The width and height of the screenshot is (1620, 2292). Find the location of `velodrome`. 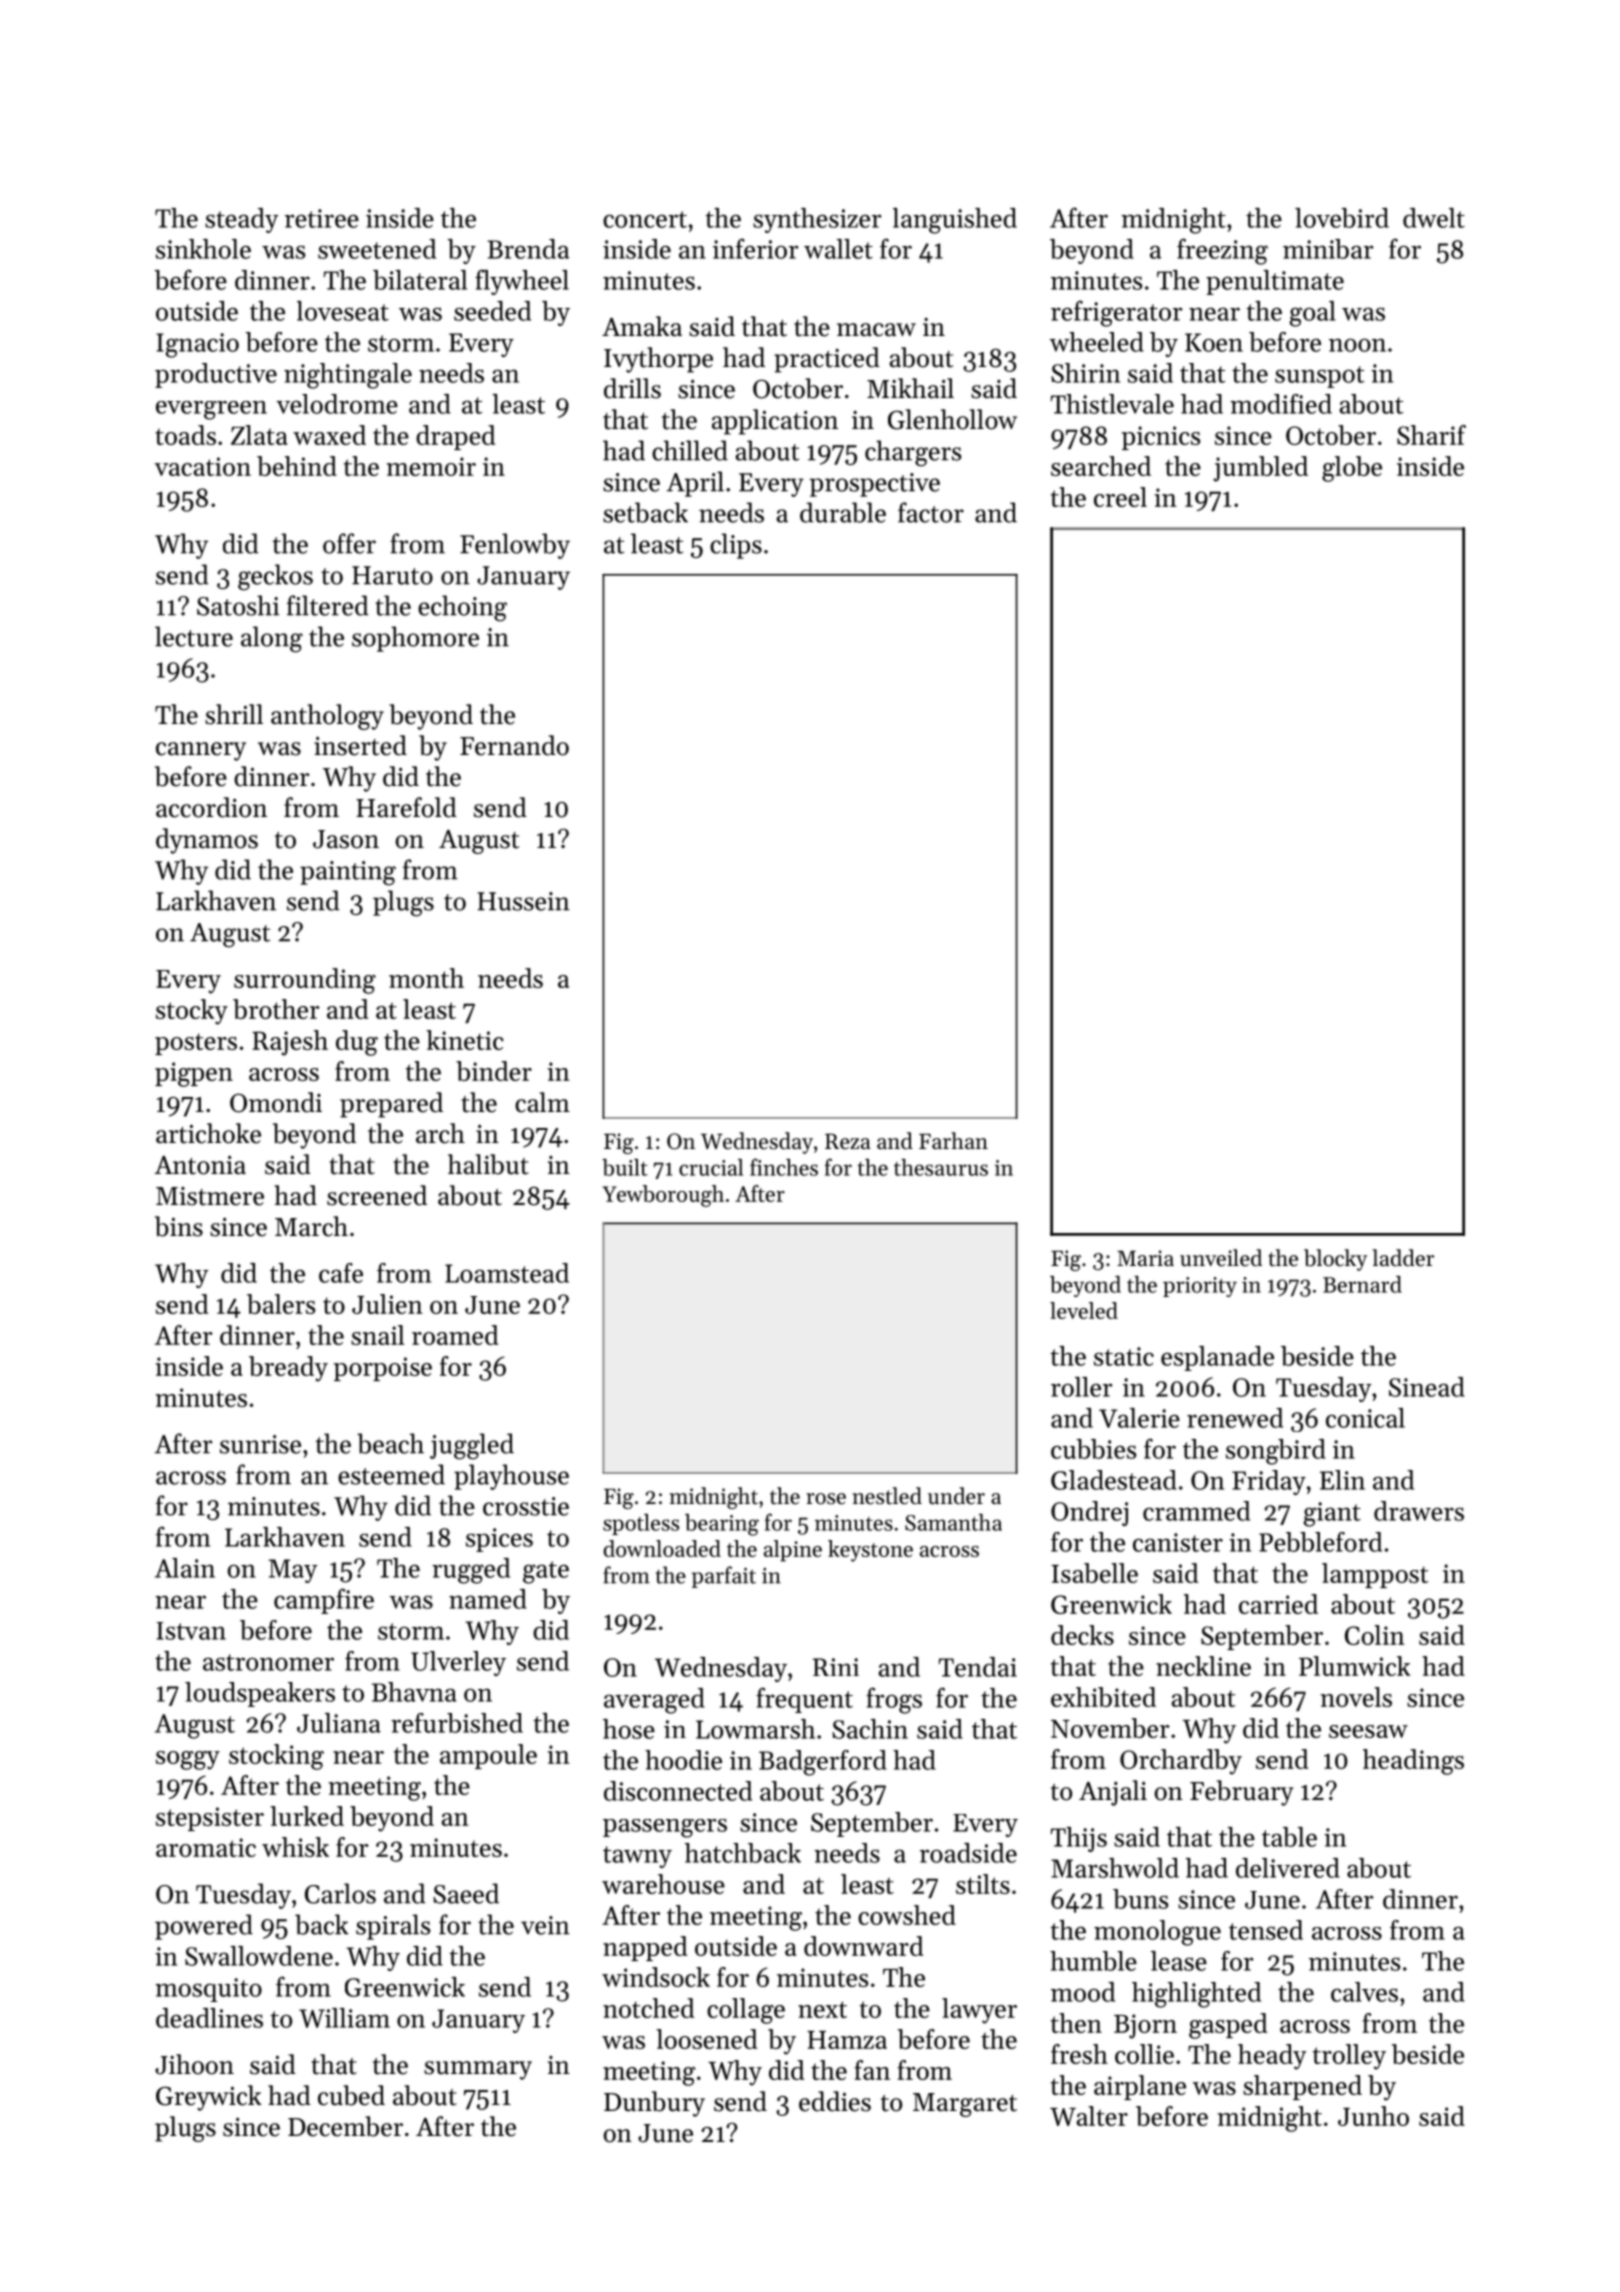

velodrome is located at coordinates (337, 404).
